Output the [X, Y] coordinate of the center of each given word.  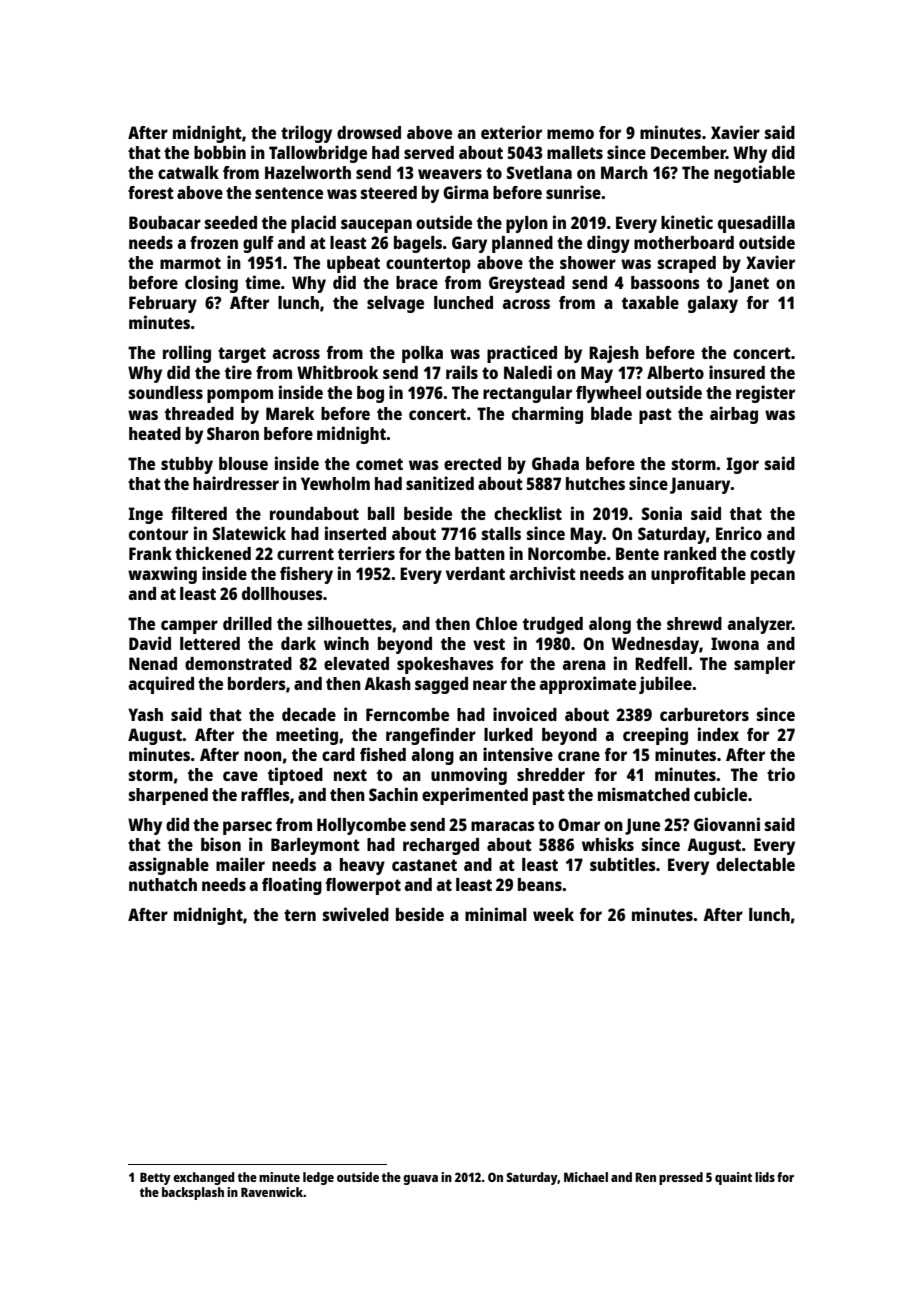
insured [737, 372]
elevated [356, 663]
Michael [586, 1177]
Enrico [739, 533]
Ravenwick [272, 1192]
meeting [307, 736]
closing [211, 284]
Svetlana [539, 172]
